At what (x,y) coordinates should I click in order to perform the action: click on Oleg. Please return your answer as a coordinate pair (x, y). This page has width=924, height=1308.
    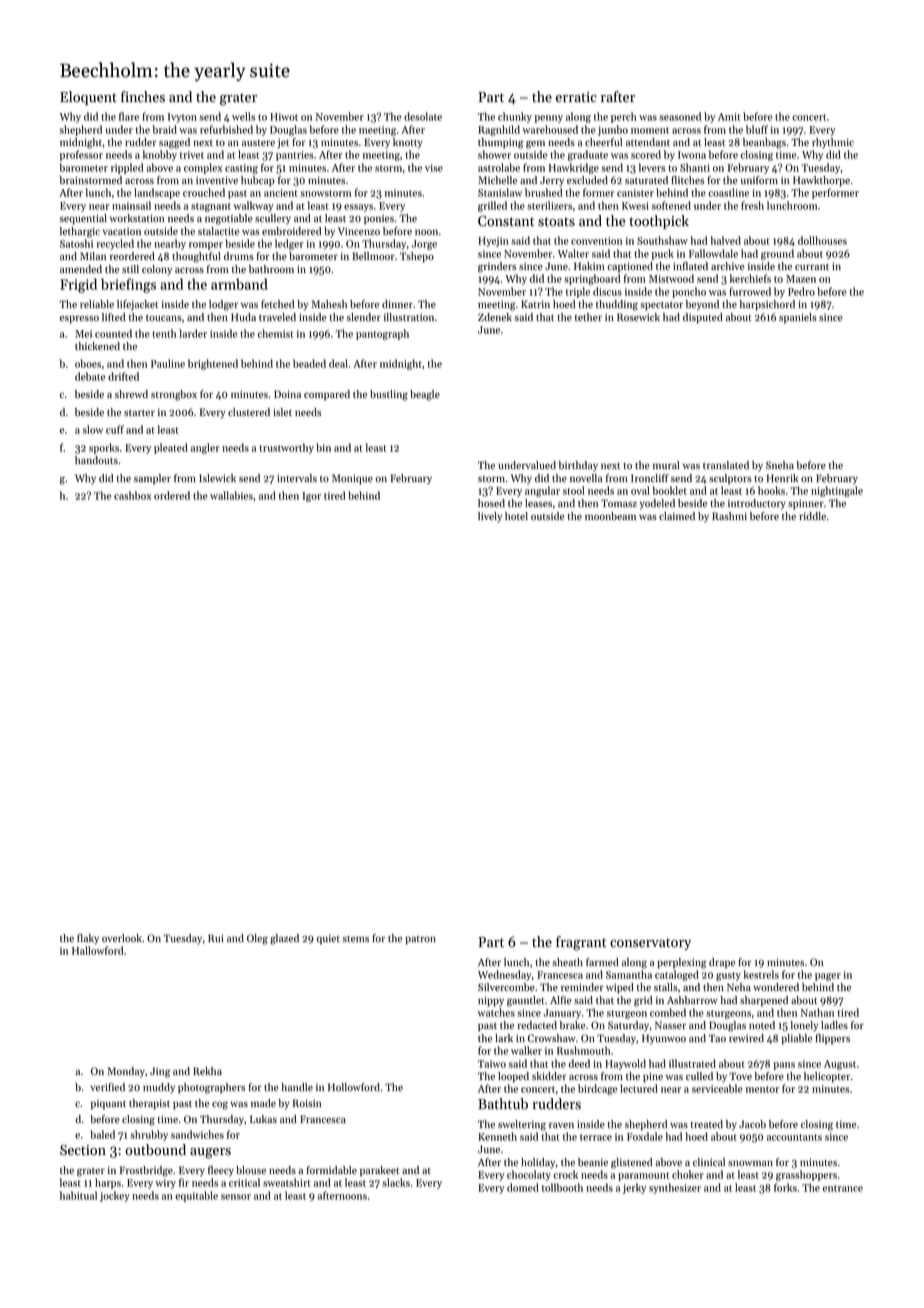
    Looking at the image, I should click on (257, 939).
